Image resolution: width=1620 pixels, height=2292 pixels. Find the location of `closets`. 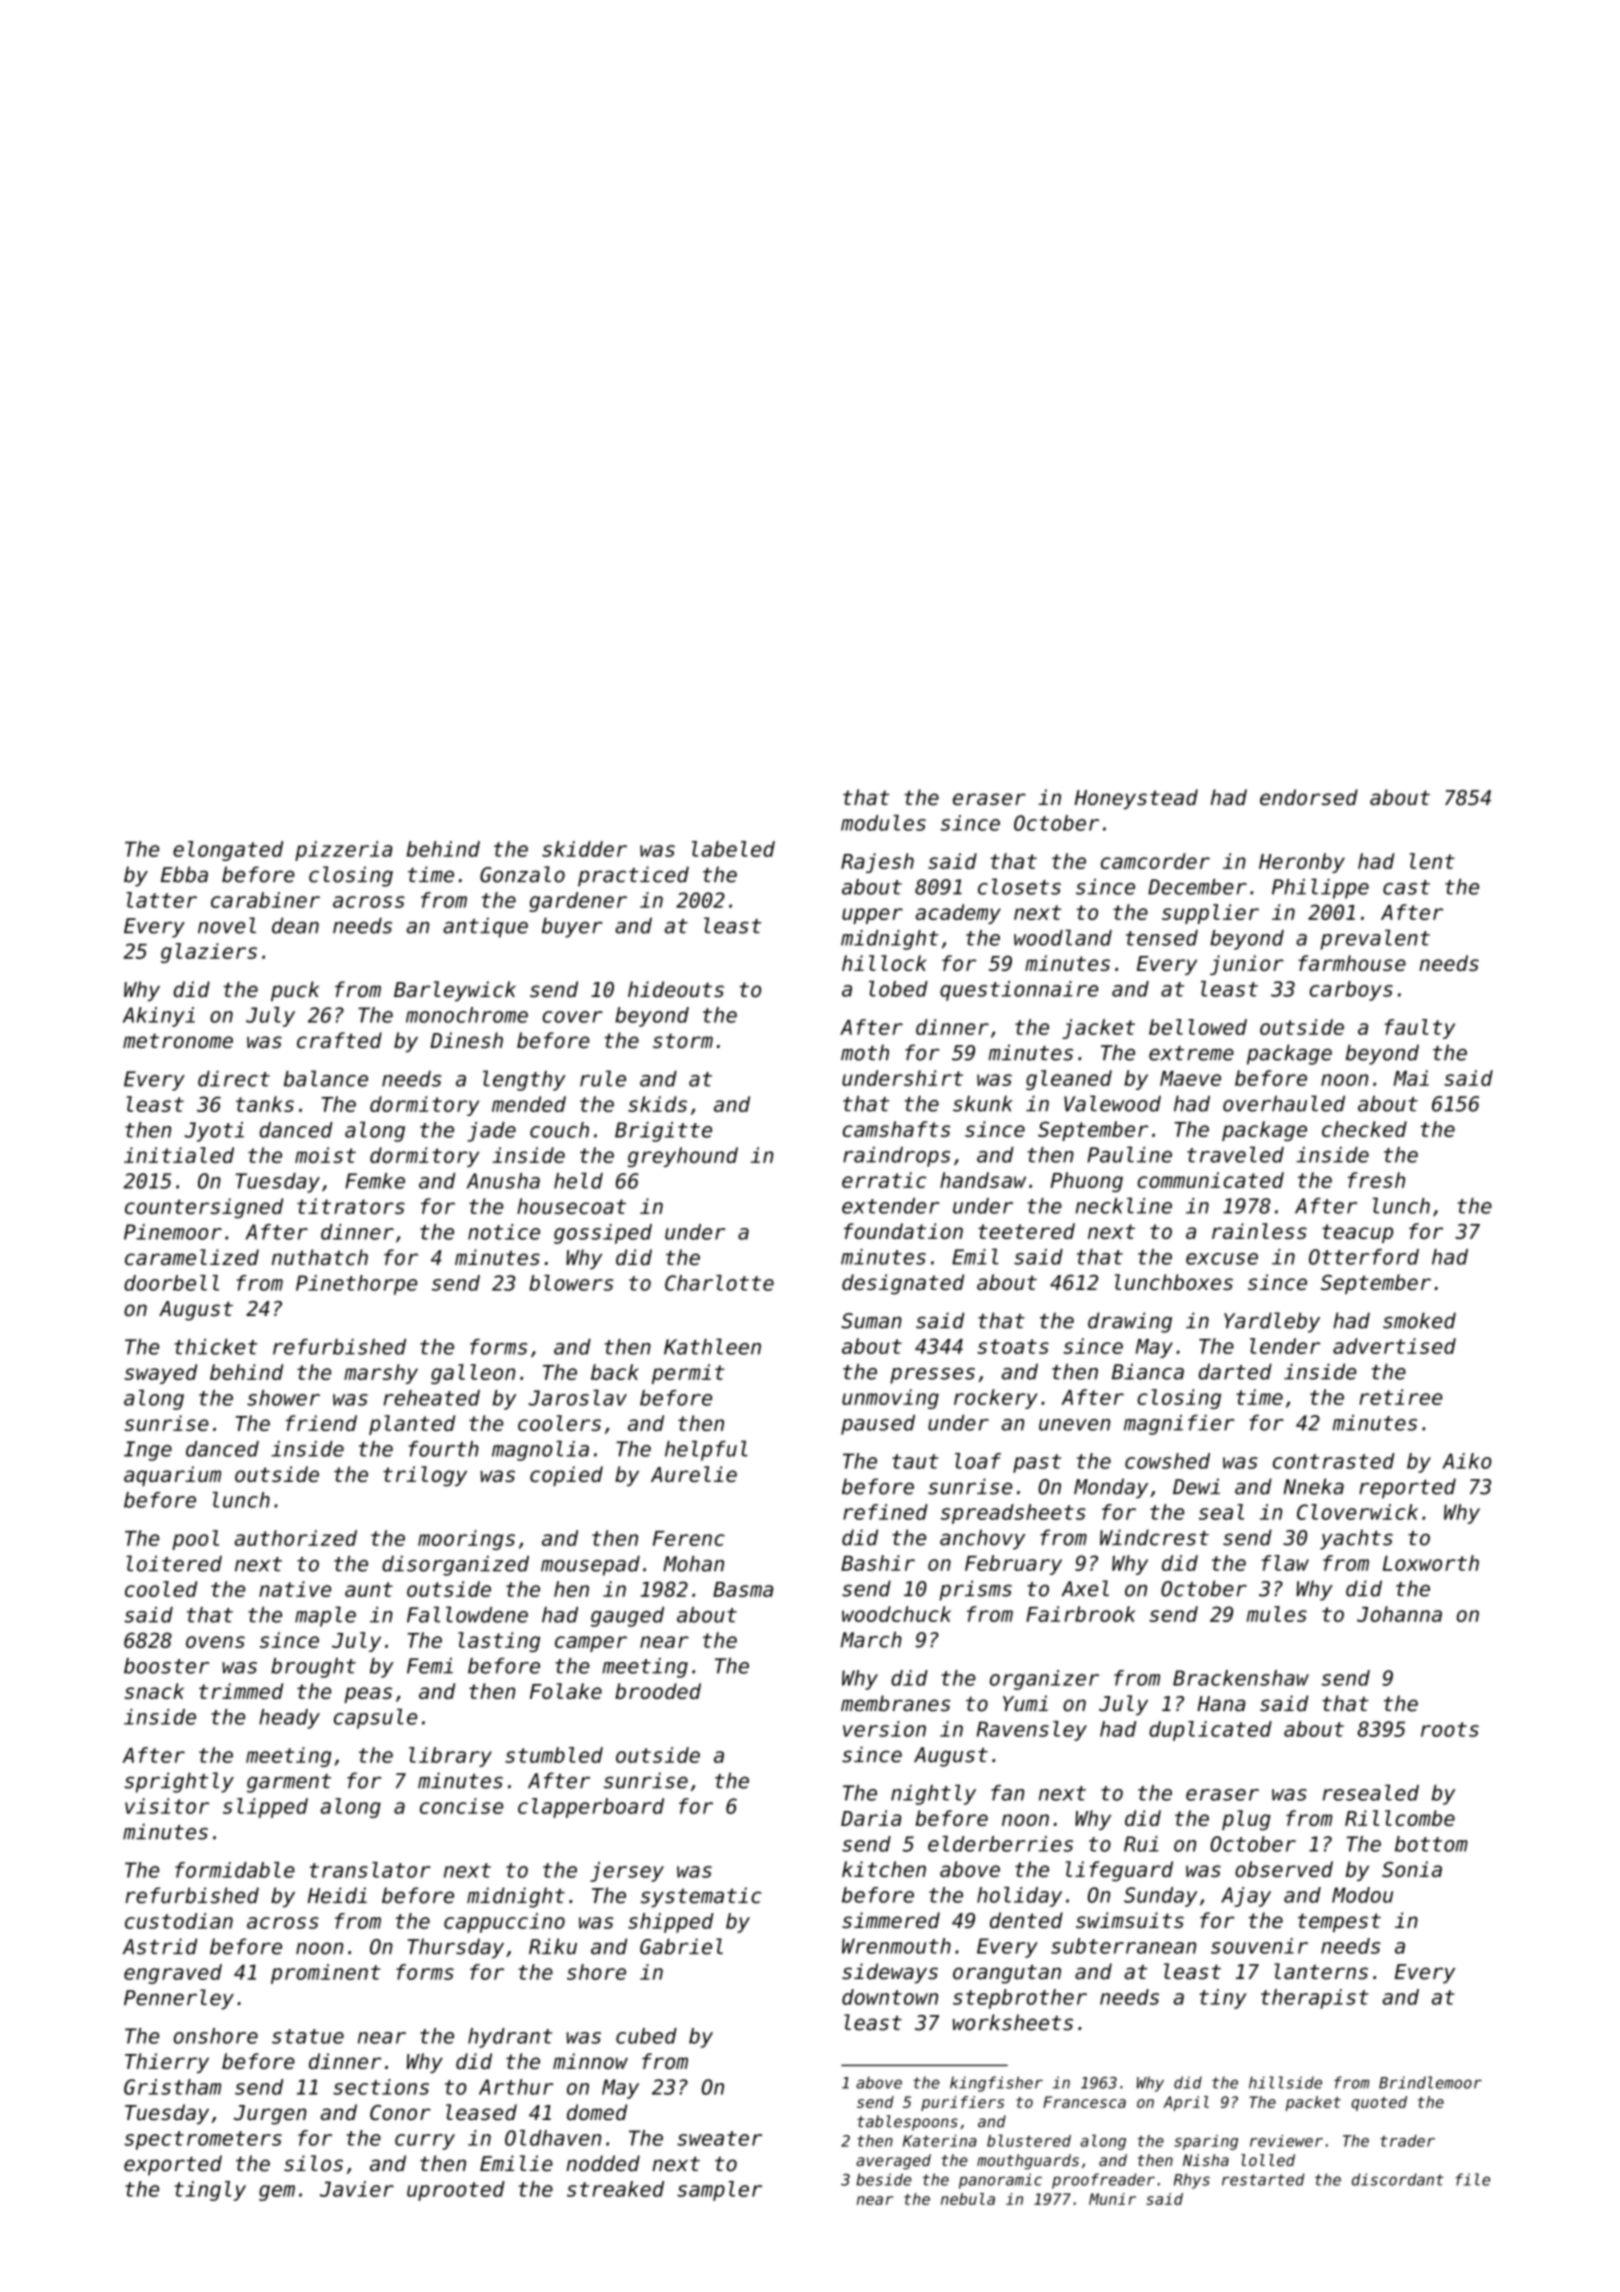

closets is located at coordinates (1019, 886).
